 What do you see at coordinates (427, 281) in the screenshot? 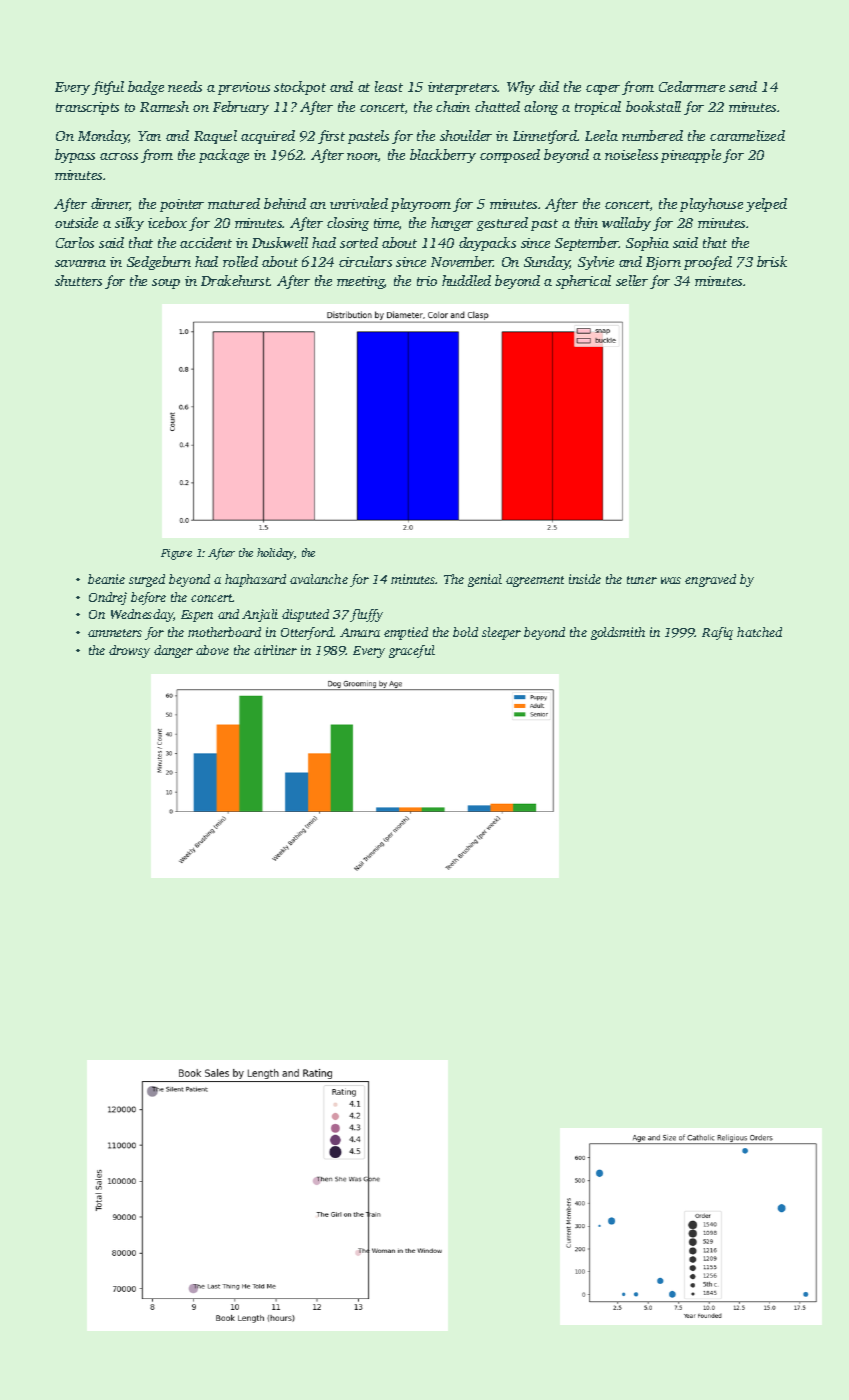
I see `trio` at bounding box center [427, 281].
